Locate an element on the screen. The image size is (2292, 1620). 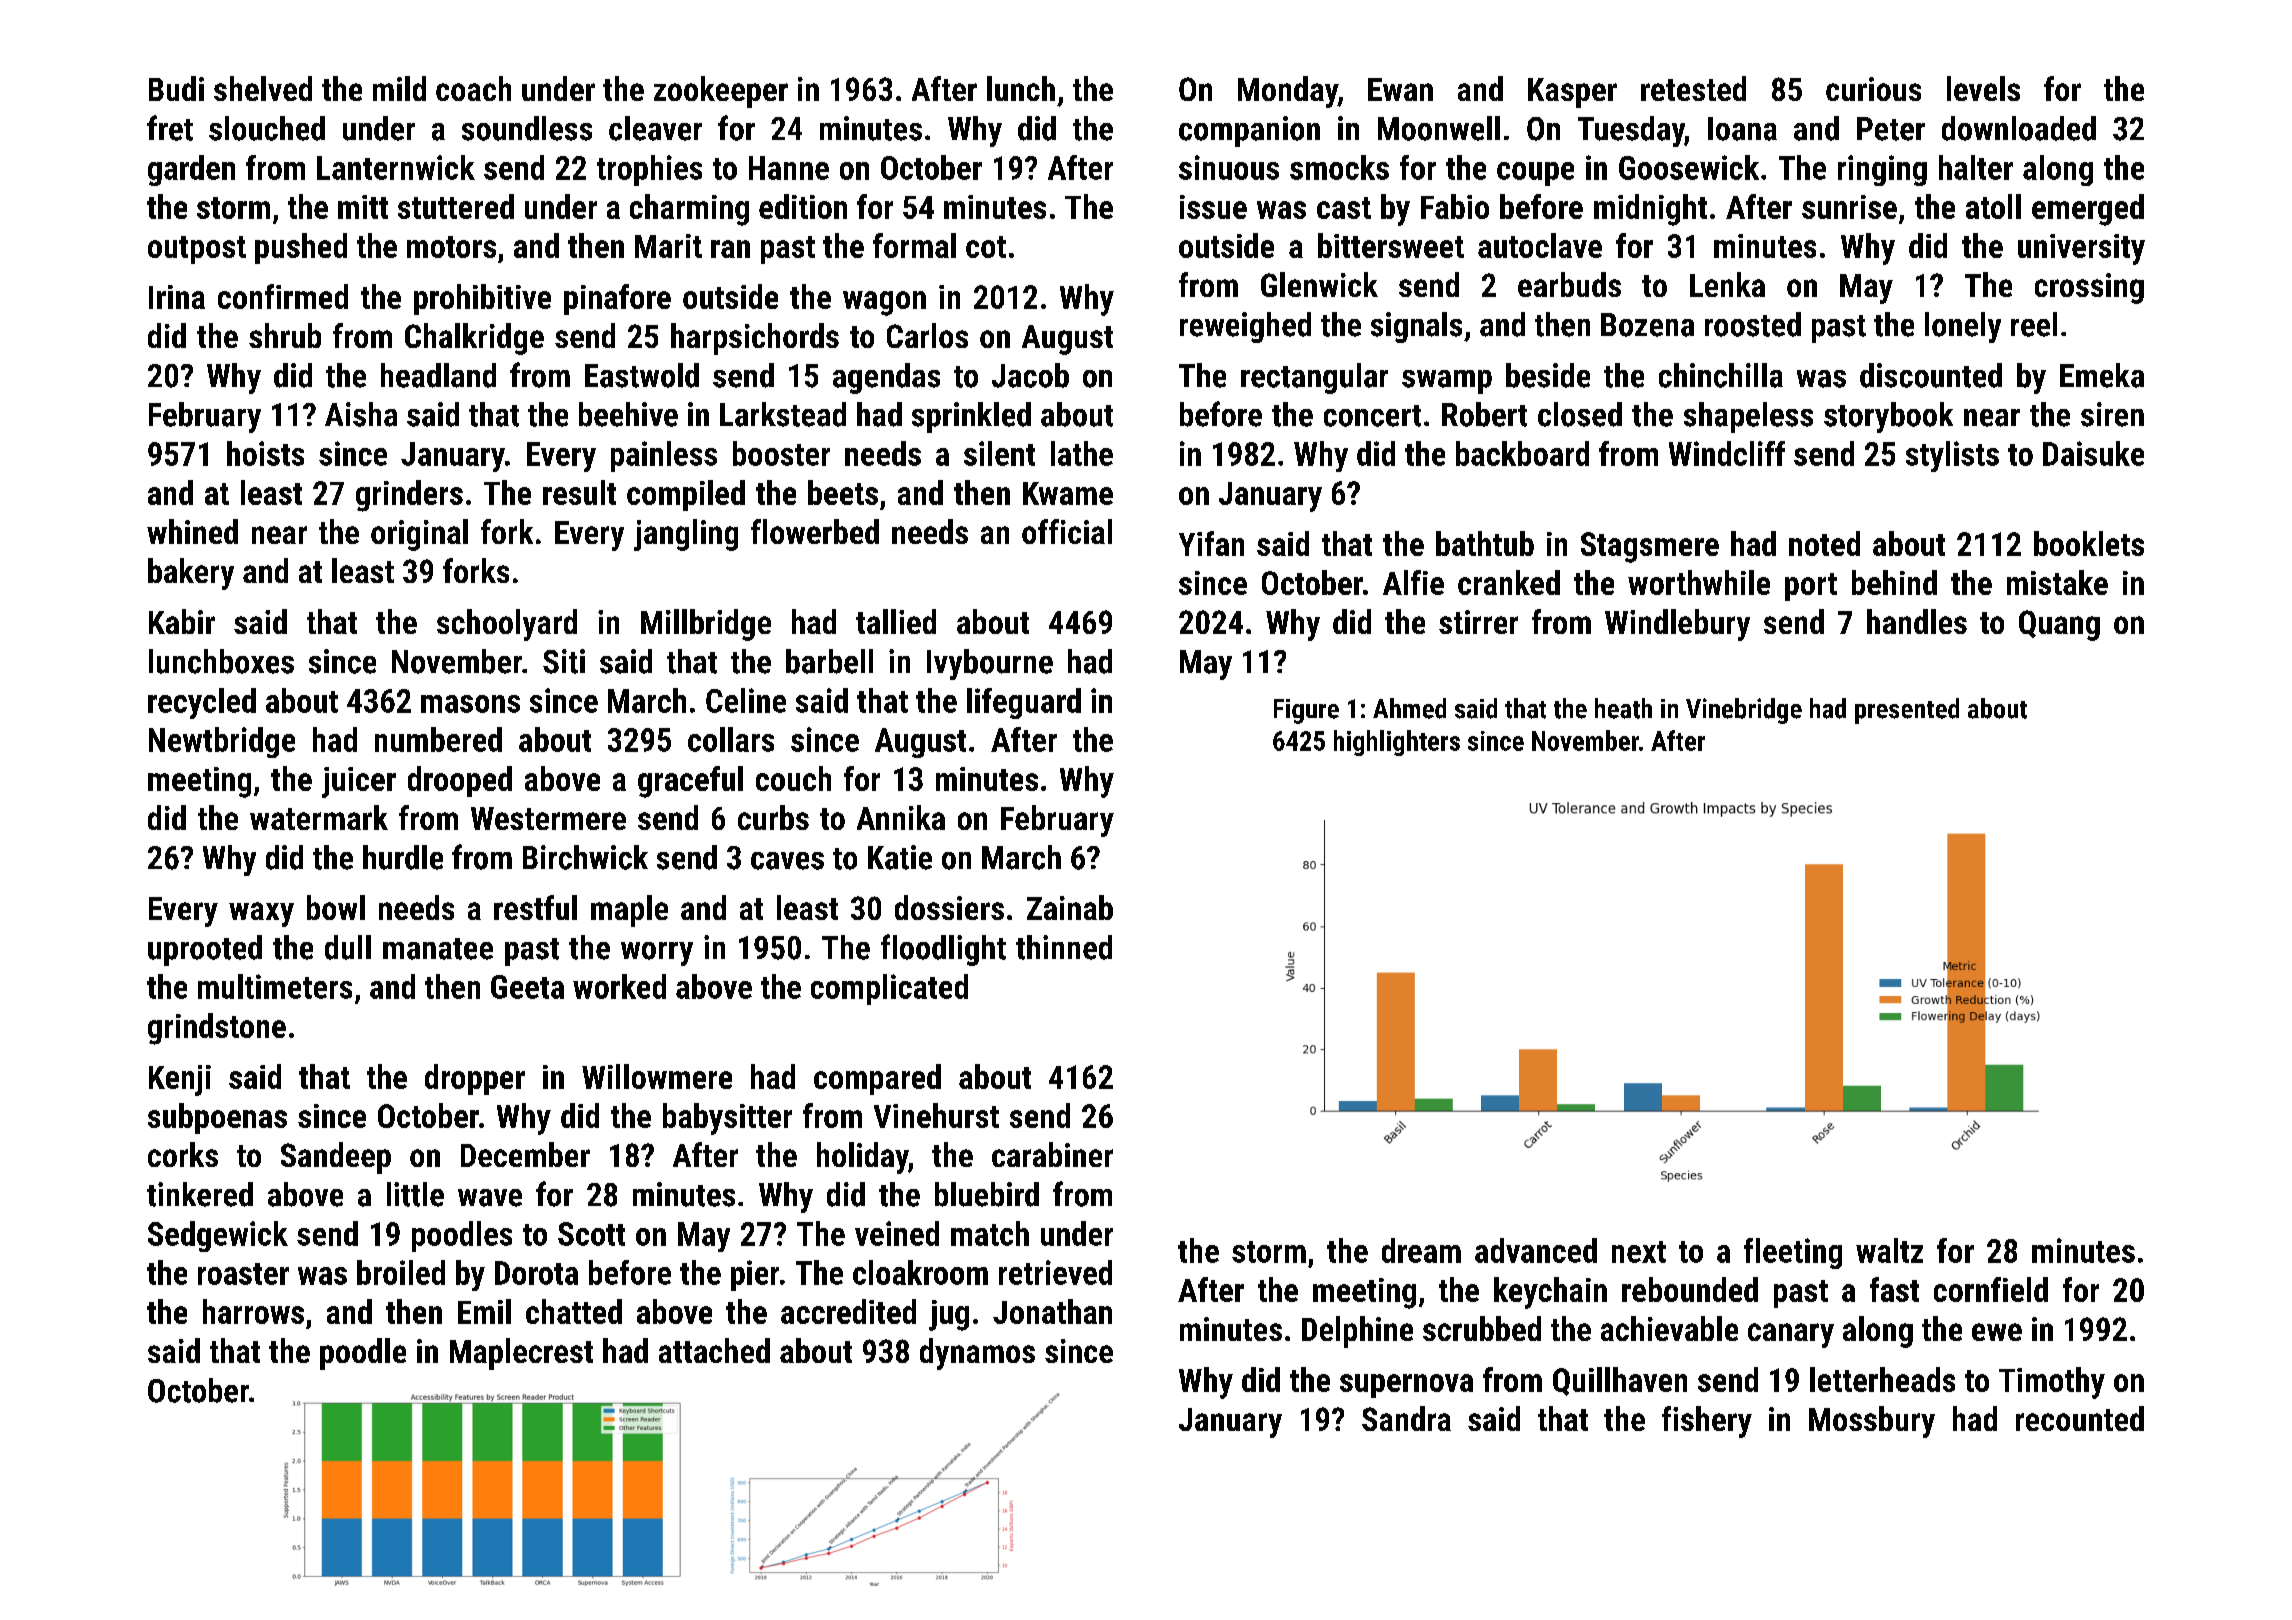
canary is located at coordinates (1791, 1335).
